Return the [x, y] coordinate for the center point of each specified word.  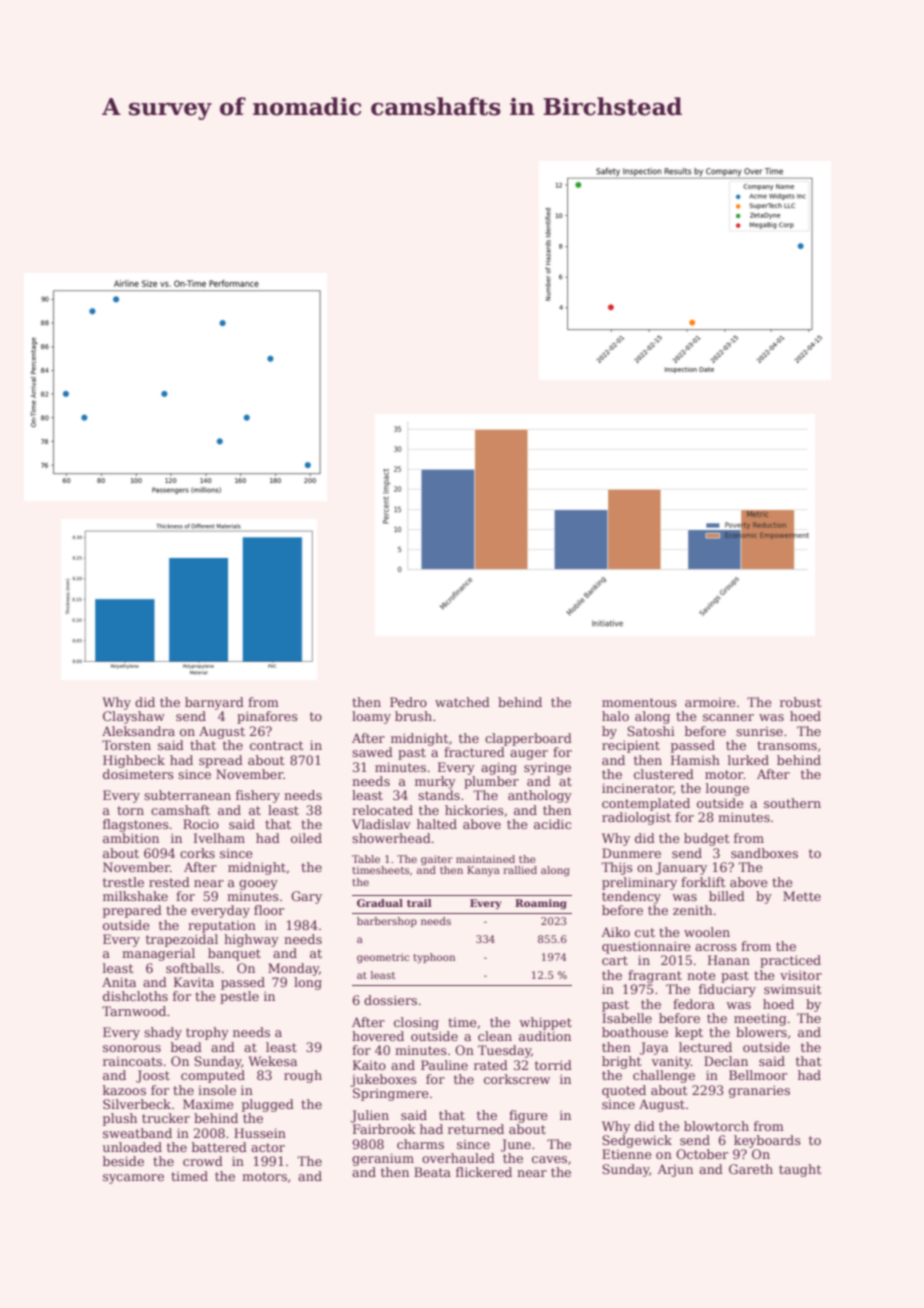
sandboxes [764, 853]
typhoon [434, 958]
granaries [759, 1091]
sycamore [133, 1179]
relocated [382, 810]
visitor [801, 975]
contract [276, 745]
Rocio [201, 824]
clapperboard [528, 739]
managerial [158, 954]
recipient [631, 746]
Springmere [391, 1094]
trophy [207, 1033]
